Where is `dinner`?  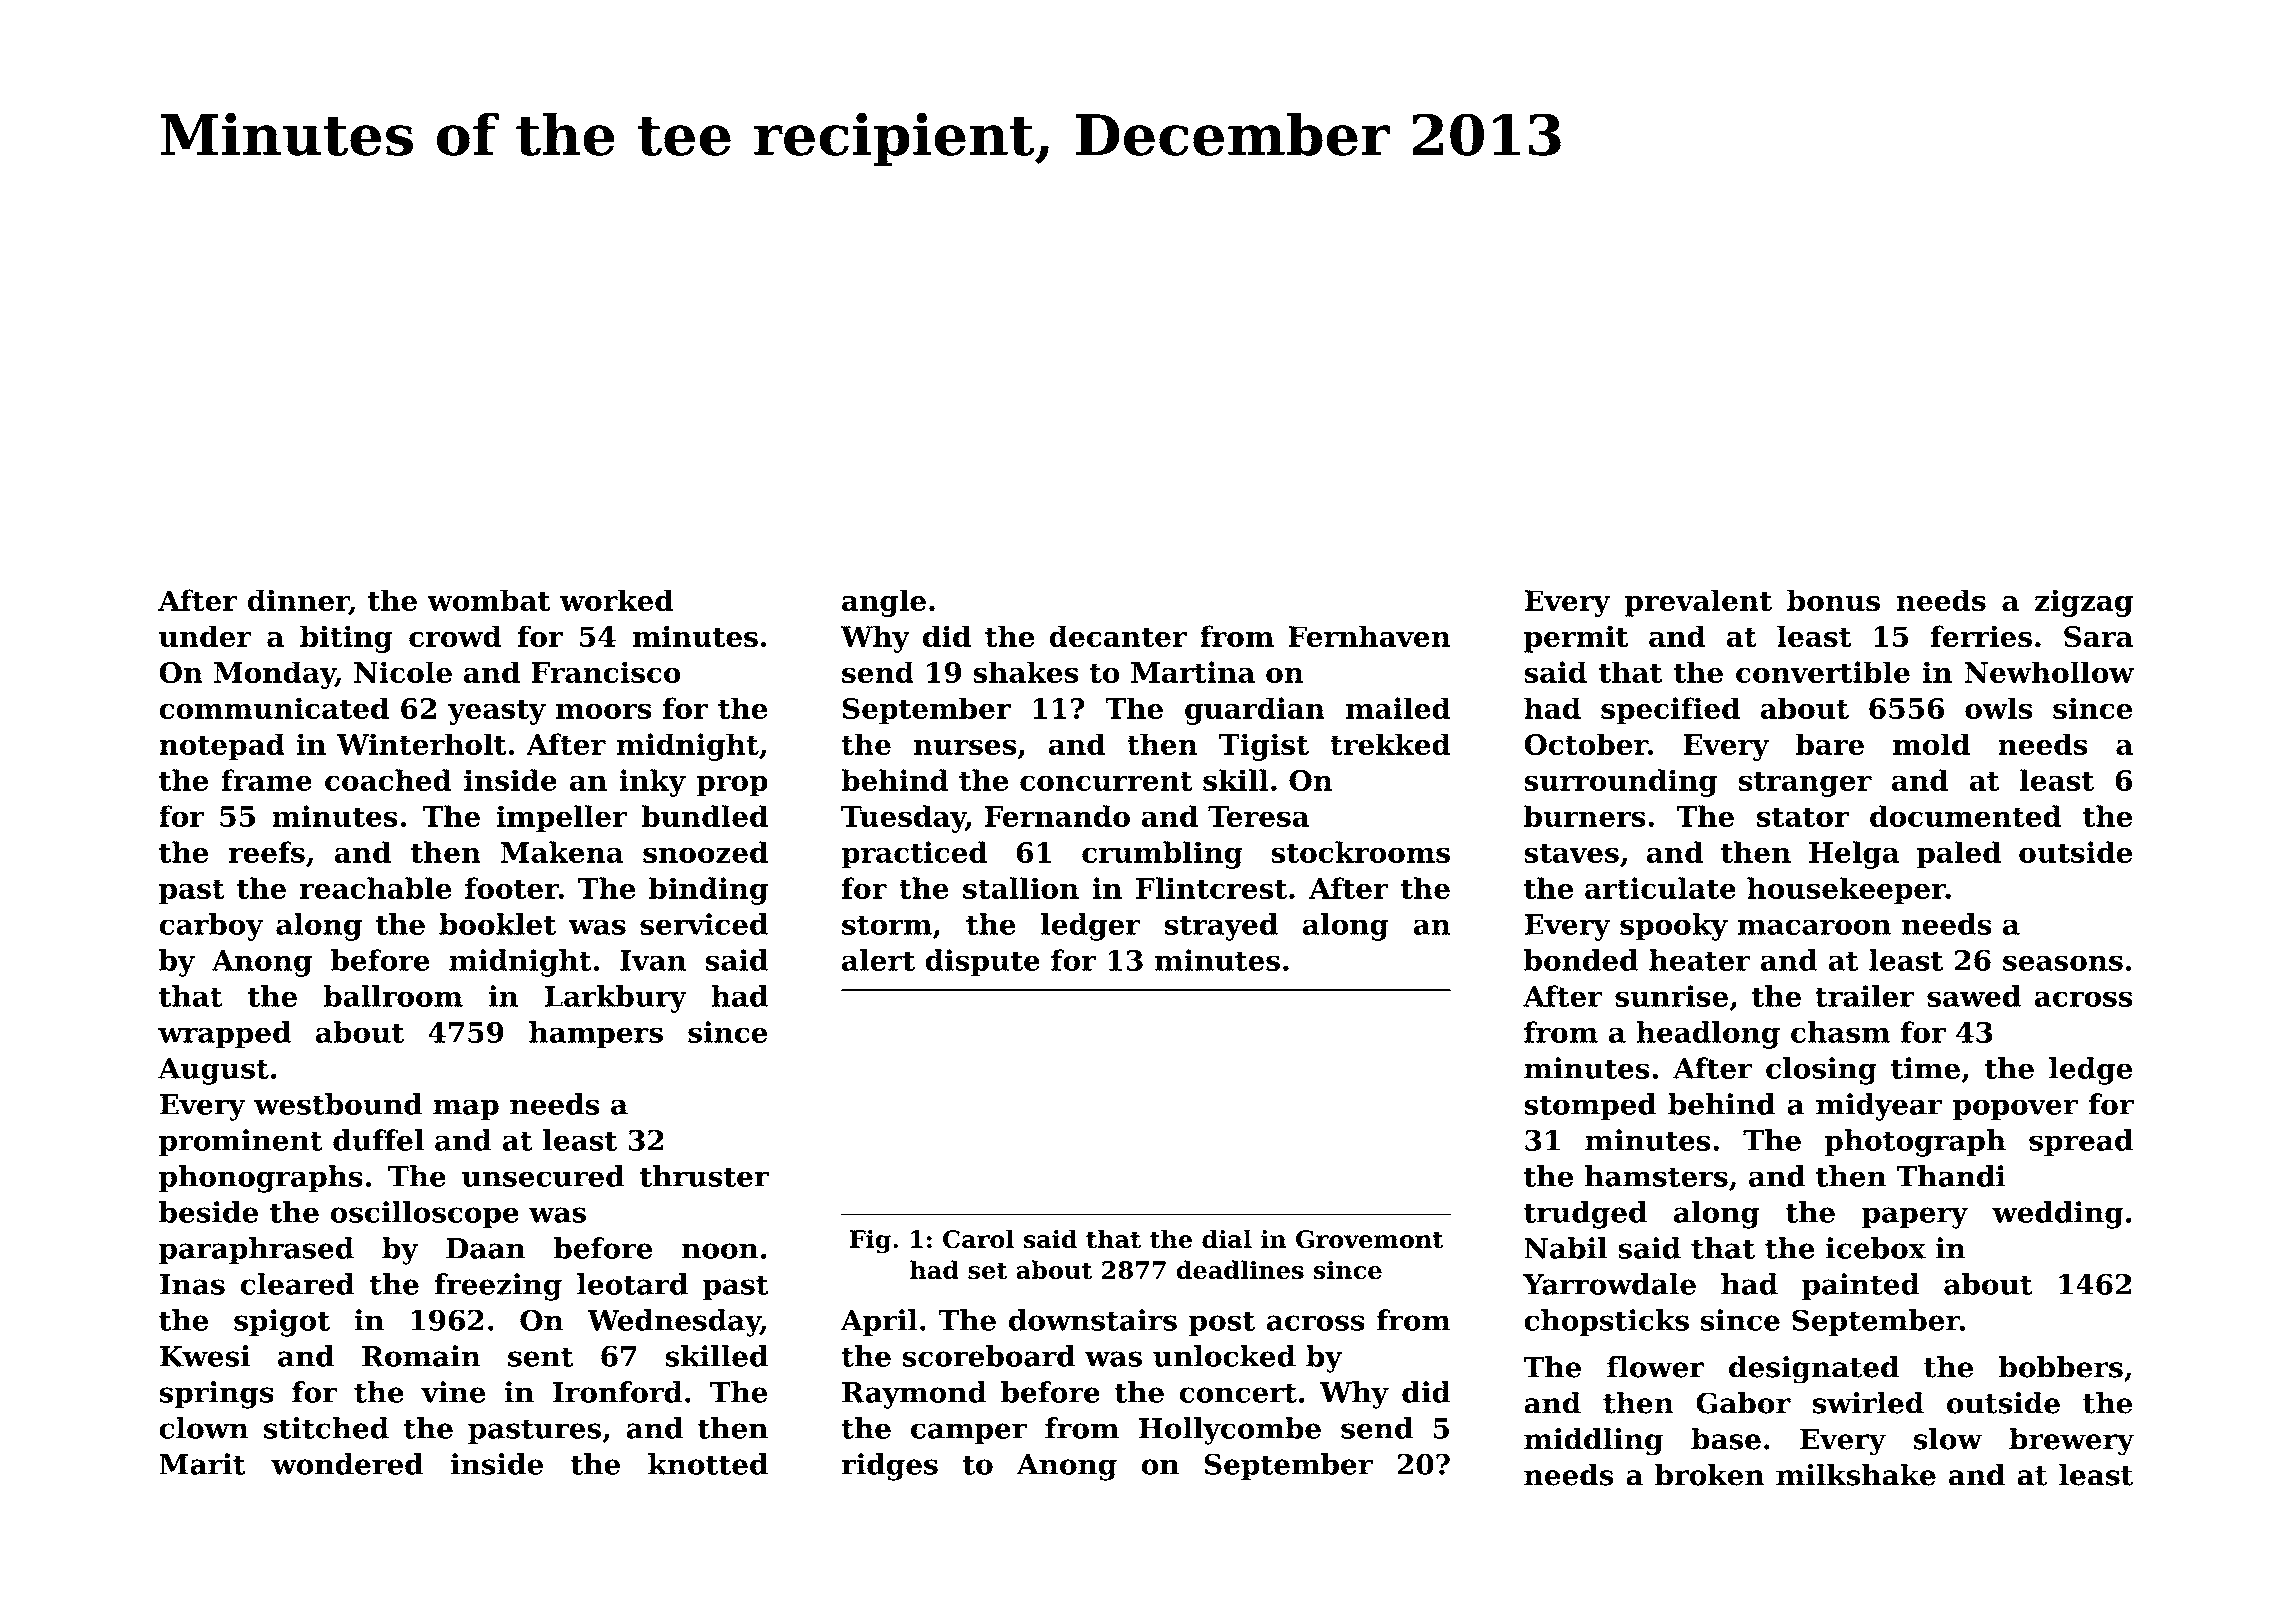 dinner is located at coordinates (298, 601).
